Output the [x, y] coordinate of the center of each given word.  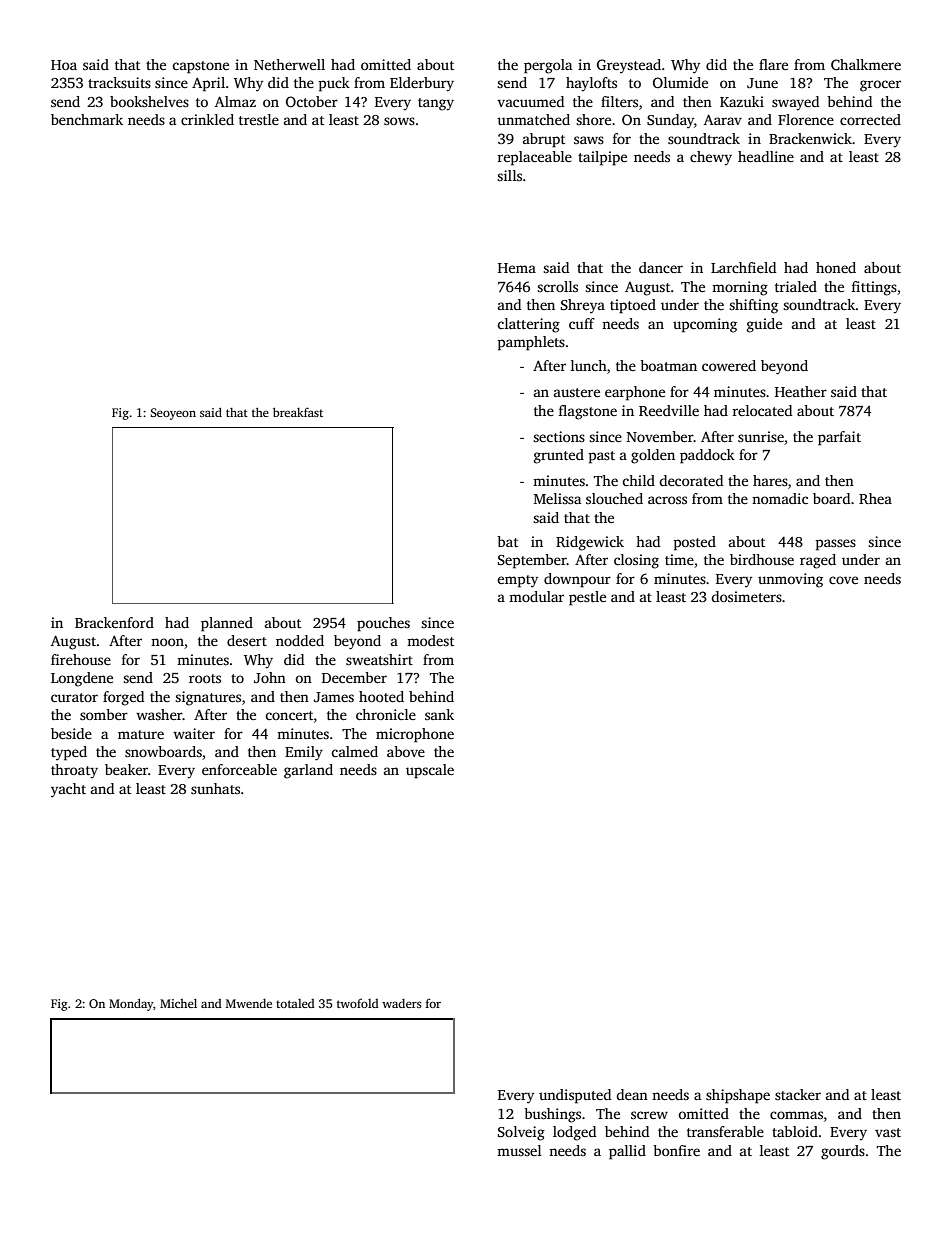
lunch [589, 365]
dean [632, 1094]
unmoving [790, 580]
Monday [131, 1004]
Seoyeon [173, 414]
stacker [798, 1094]
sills [509, 175]
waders [402, 1003]
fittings [874, 288]
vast [888, 1132]
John [270, 677]
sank [439, 714]
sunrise [761, 436]
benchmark [87, 119]
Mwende [249, 1003]
